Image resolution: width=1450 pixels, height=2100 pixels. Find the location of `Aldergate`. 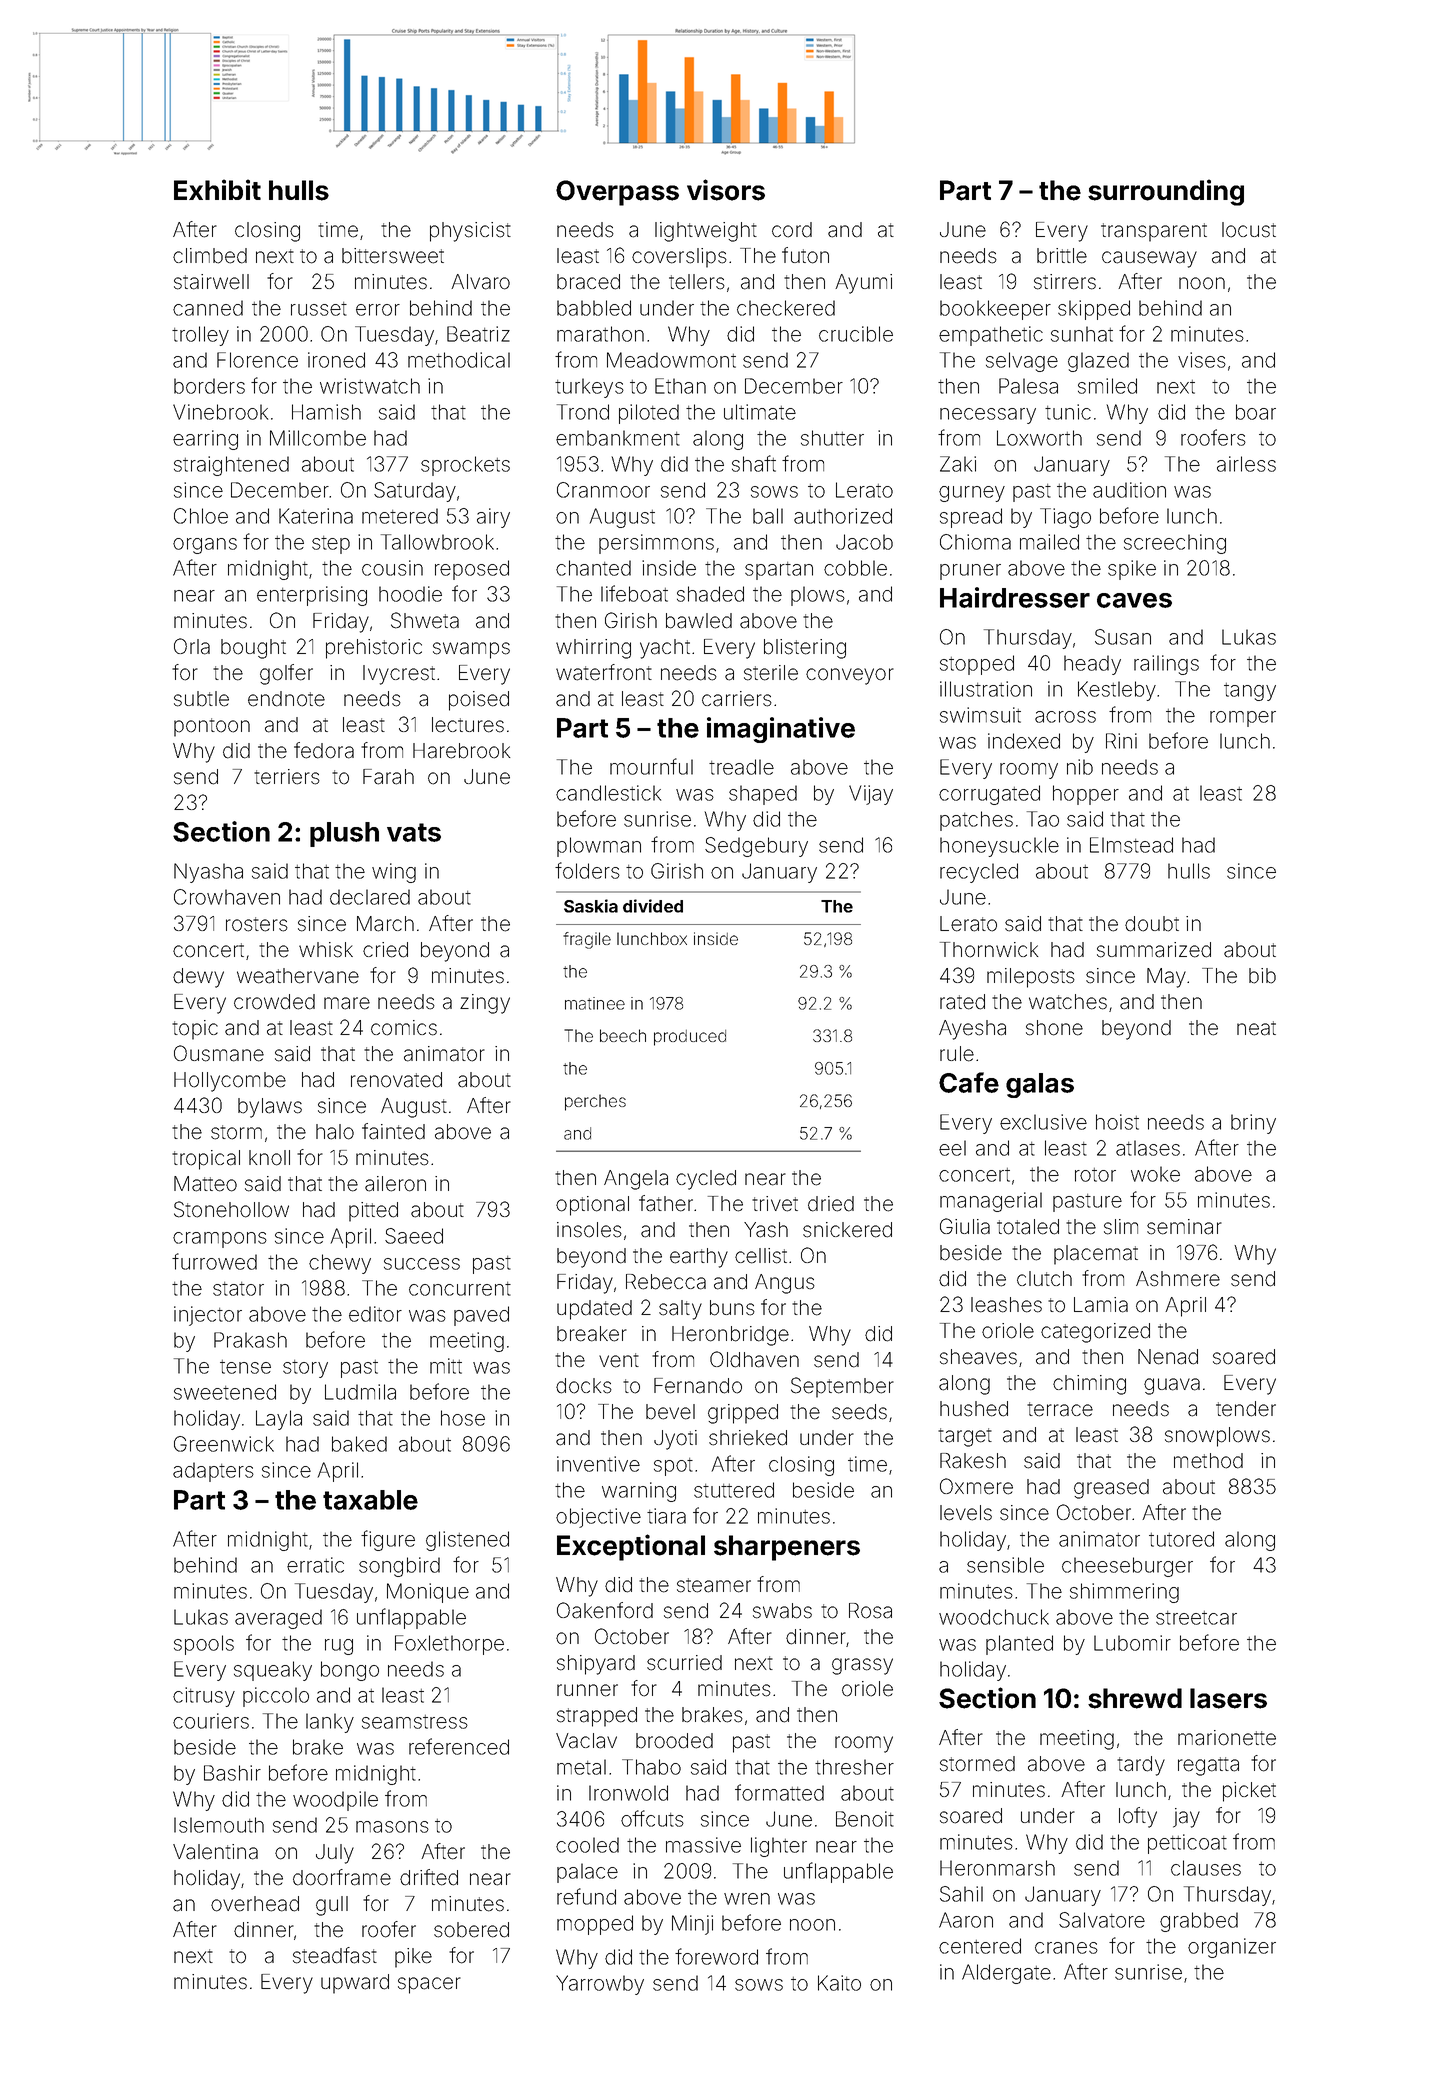

Aldergate is located at coordinates (1006, 1974).
